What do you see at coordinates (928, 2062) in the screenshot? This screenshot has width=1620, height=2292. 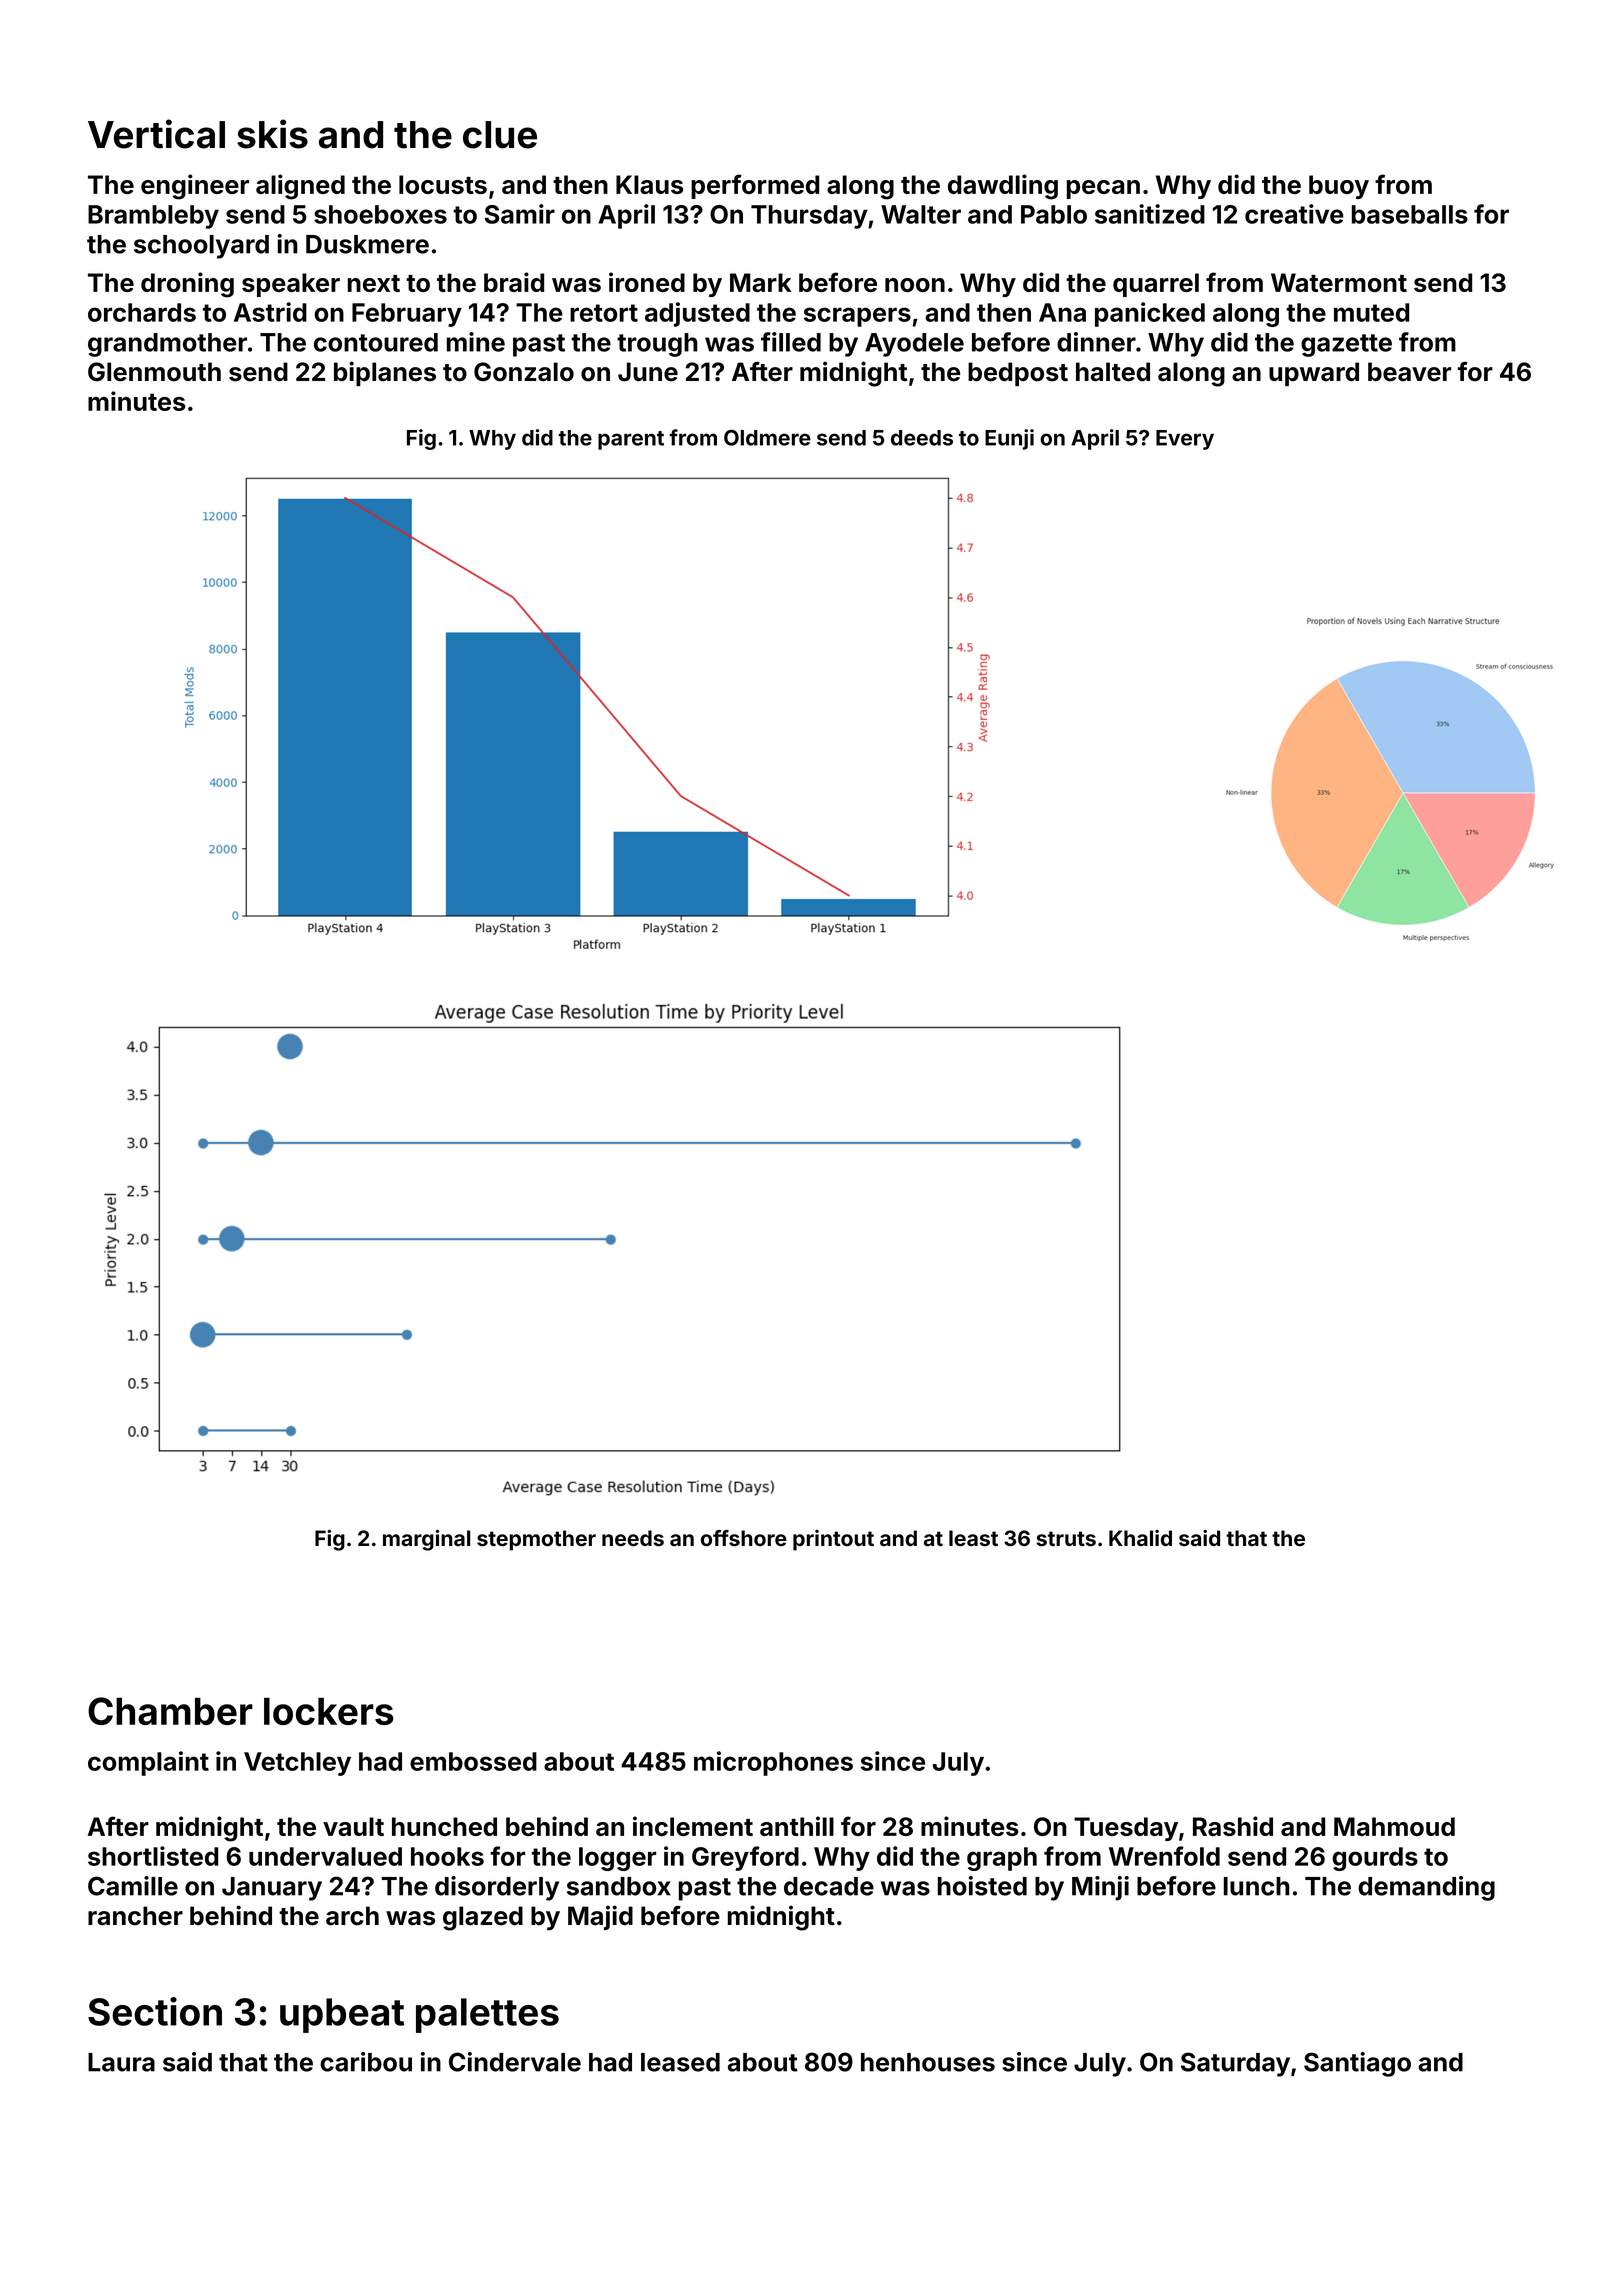 I see `henhouses` at bounding box center [928, 2062].
